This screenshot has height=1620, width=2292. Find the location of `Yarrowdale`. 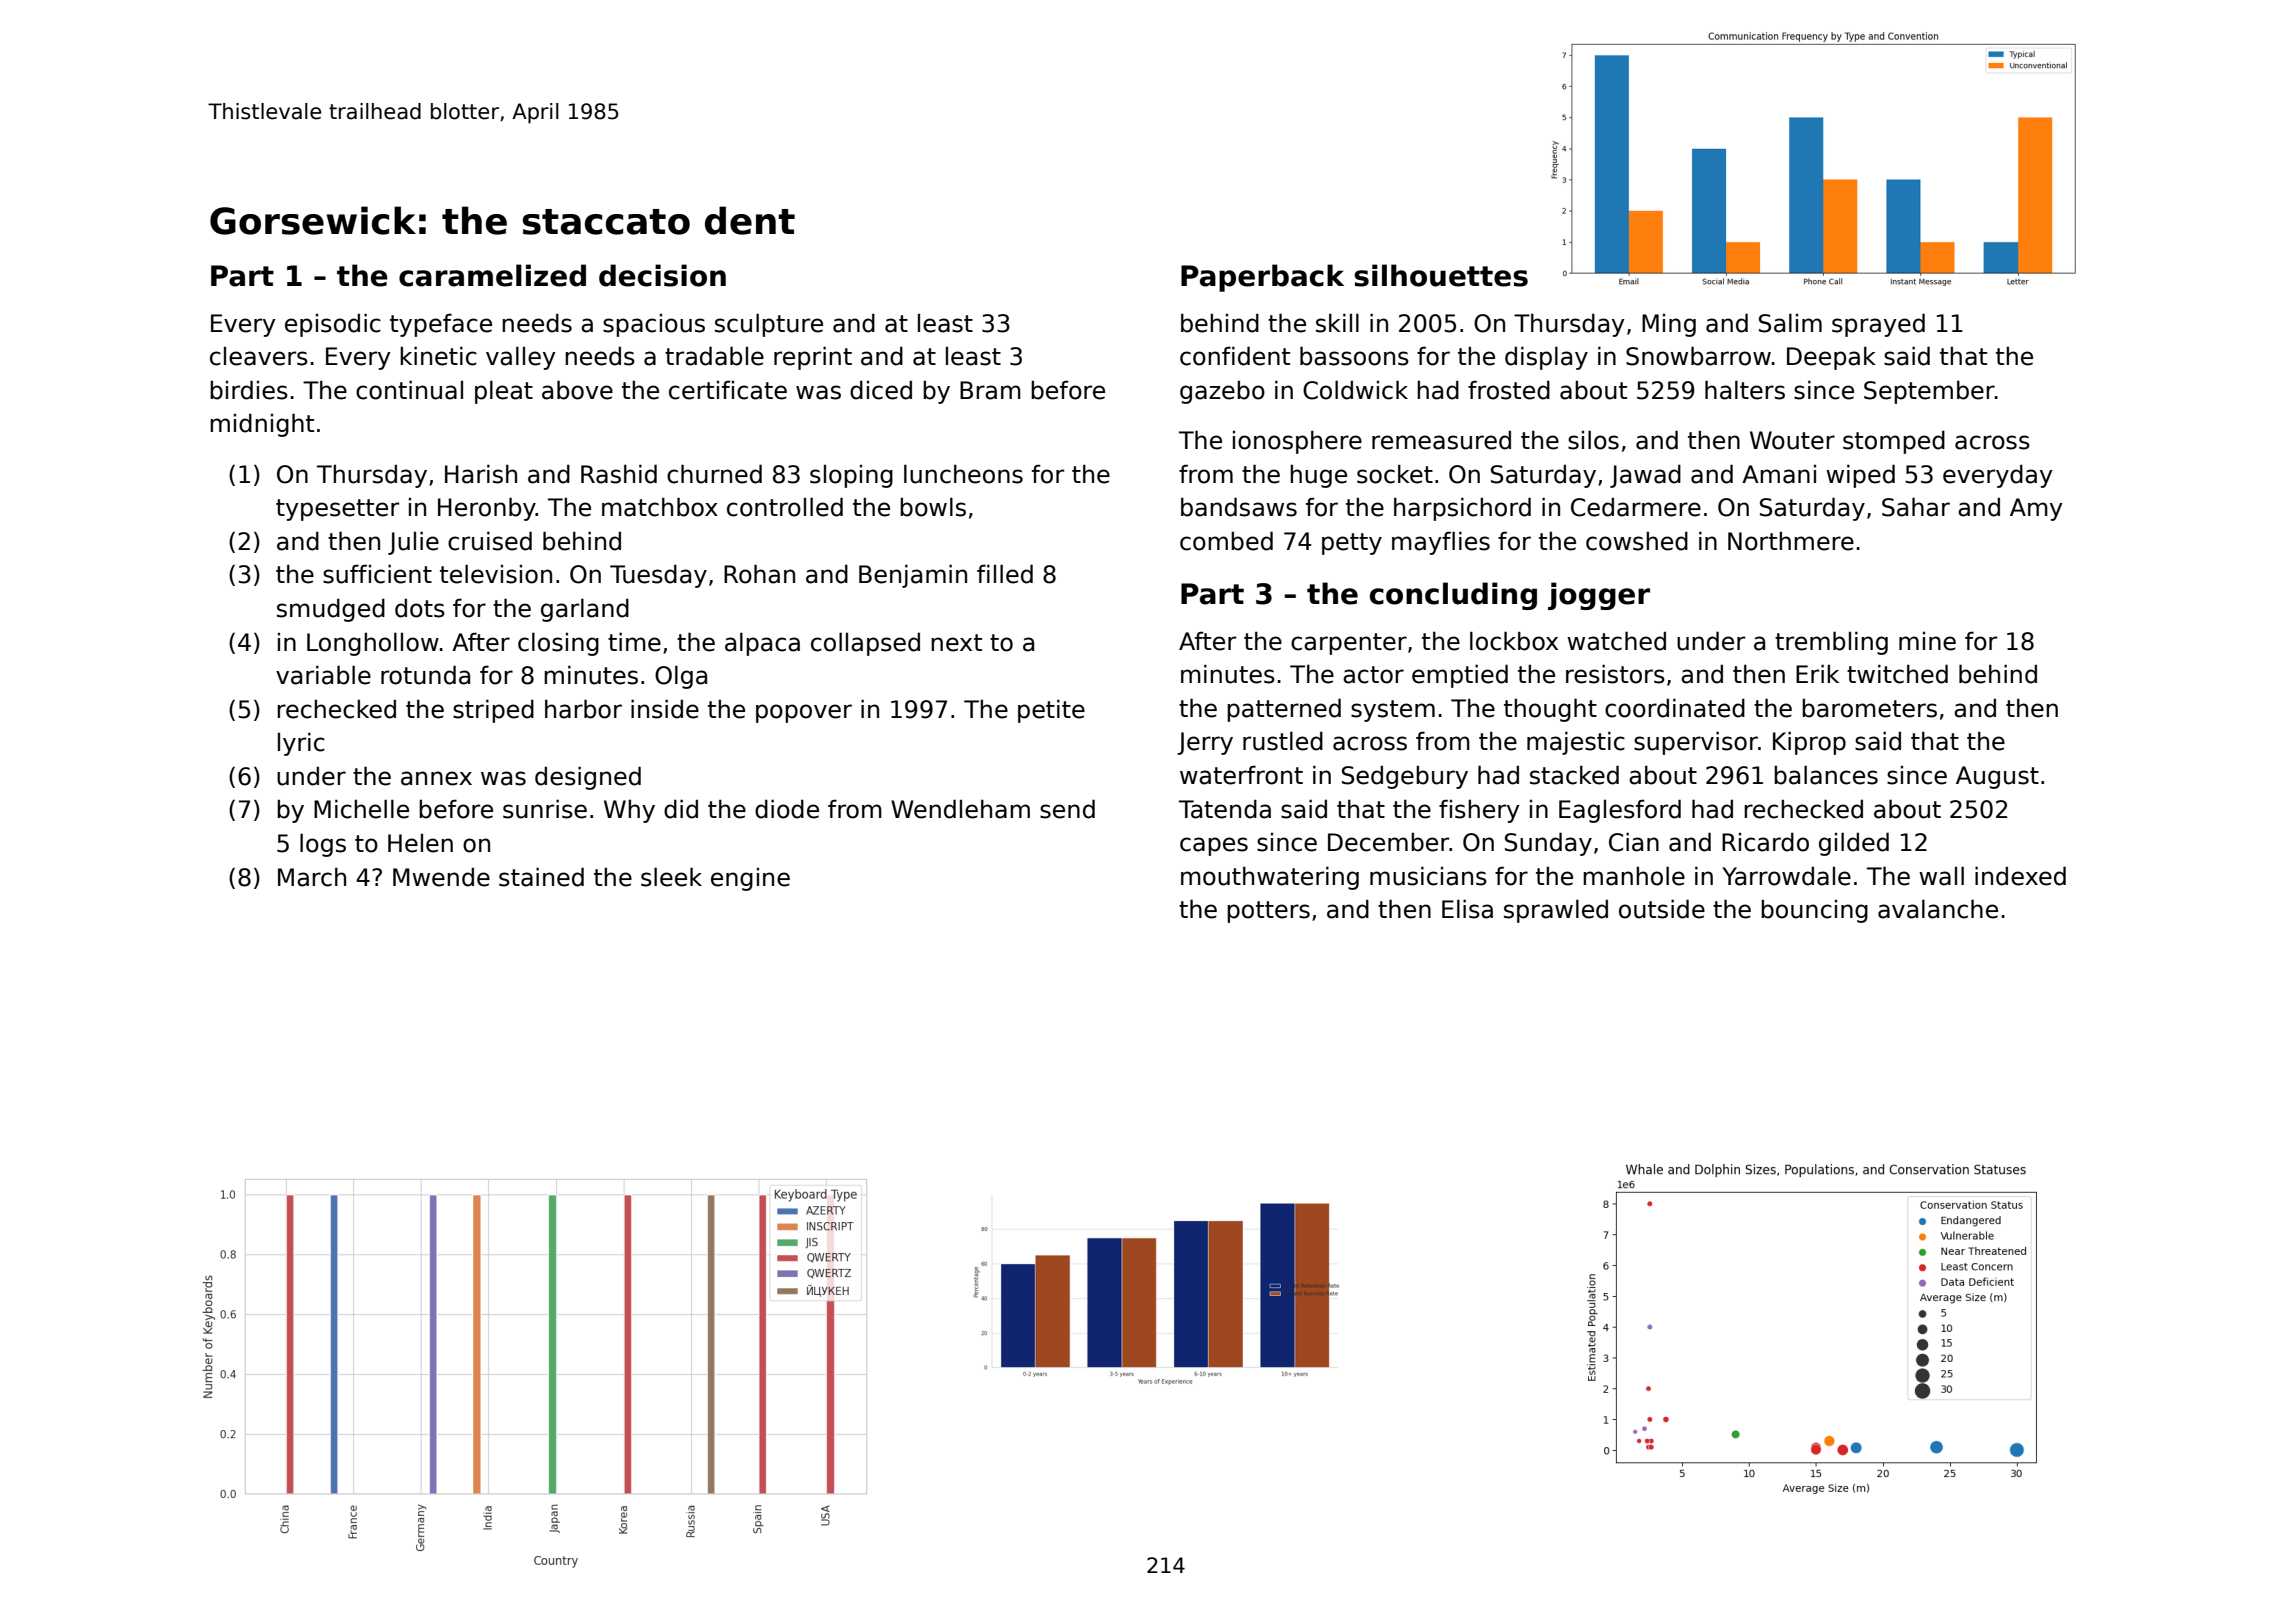

Yarrowdale is located at coordinates (1786, 876).
